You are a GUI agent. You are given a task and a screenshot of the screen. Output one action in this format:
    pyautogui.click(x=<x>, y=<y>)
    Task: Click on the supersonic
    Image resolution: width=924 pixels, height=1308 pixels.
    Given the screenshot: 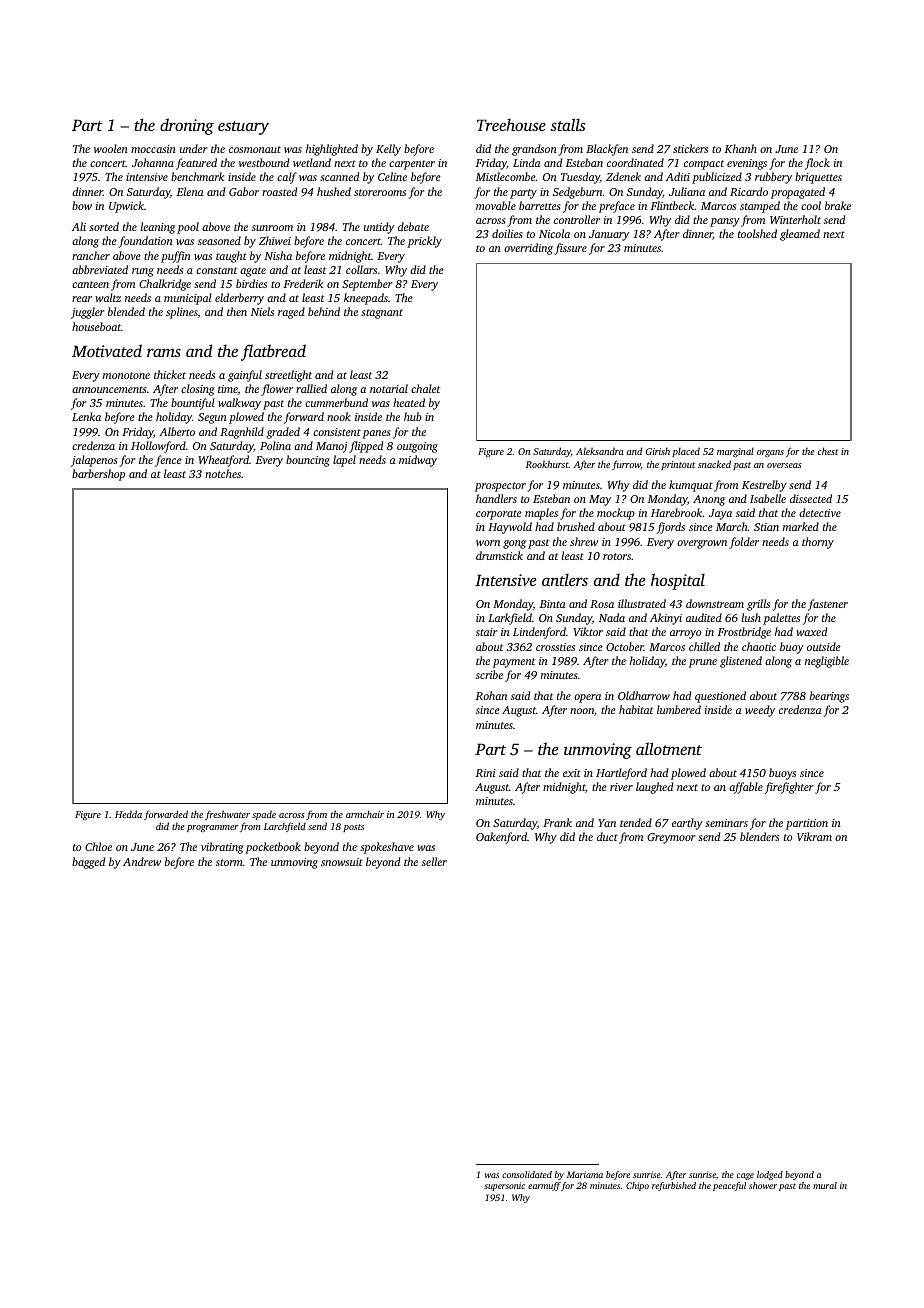 What is the action you would take?
    pyautogui.click(x=504, y=1186)
